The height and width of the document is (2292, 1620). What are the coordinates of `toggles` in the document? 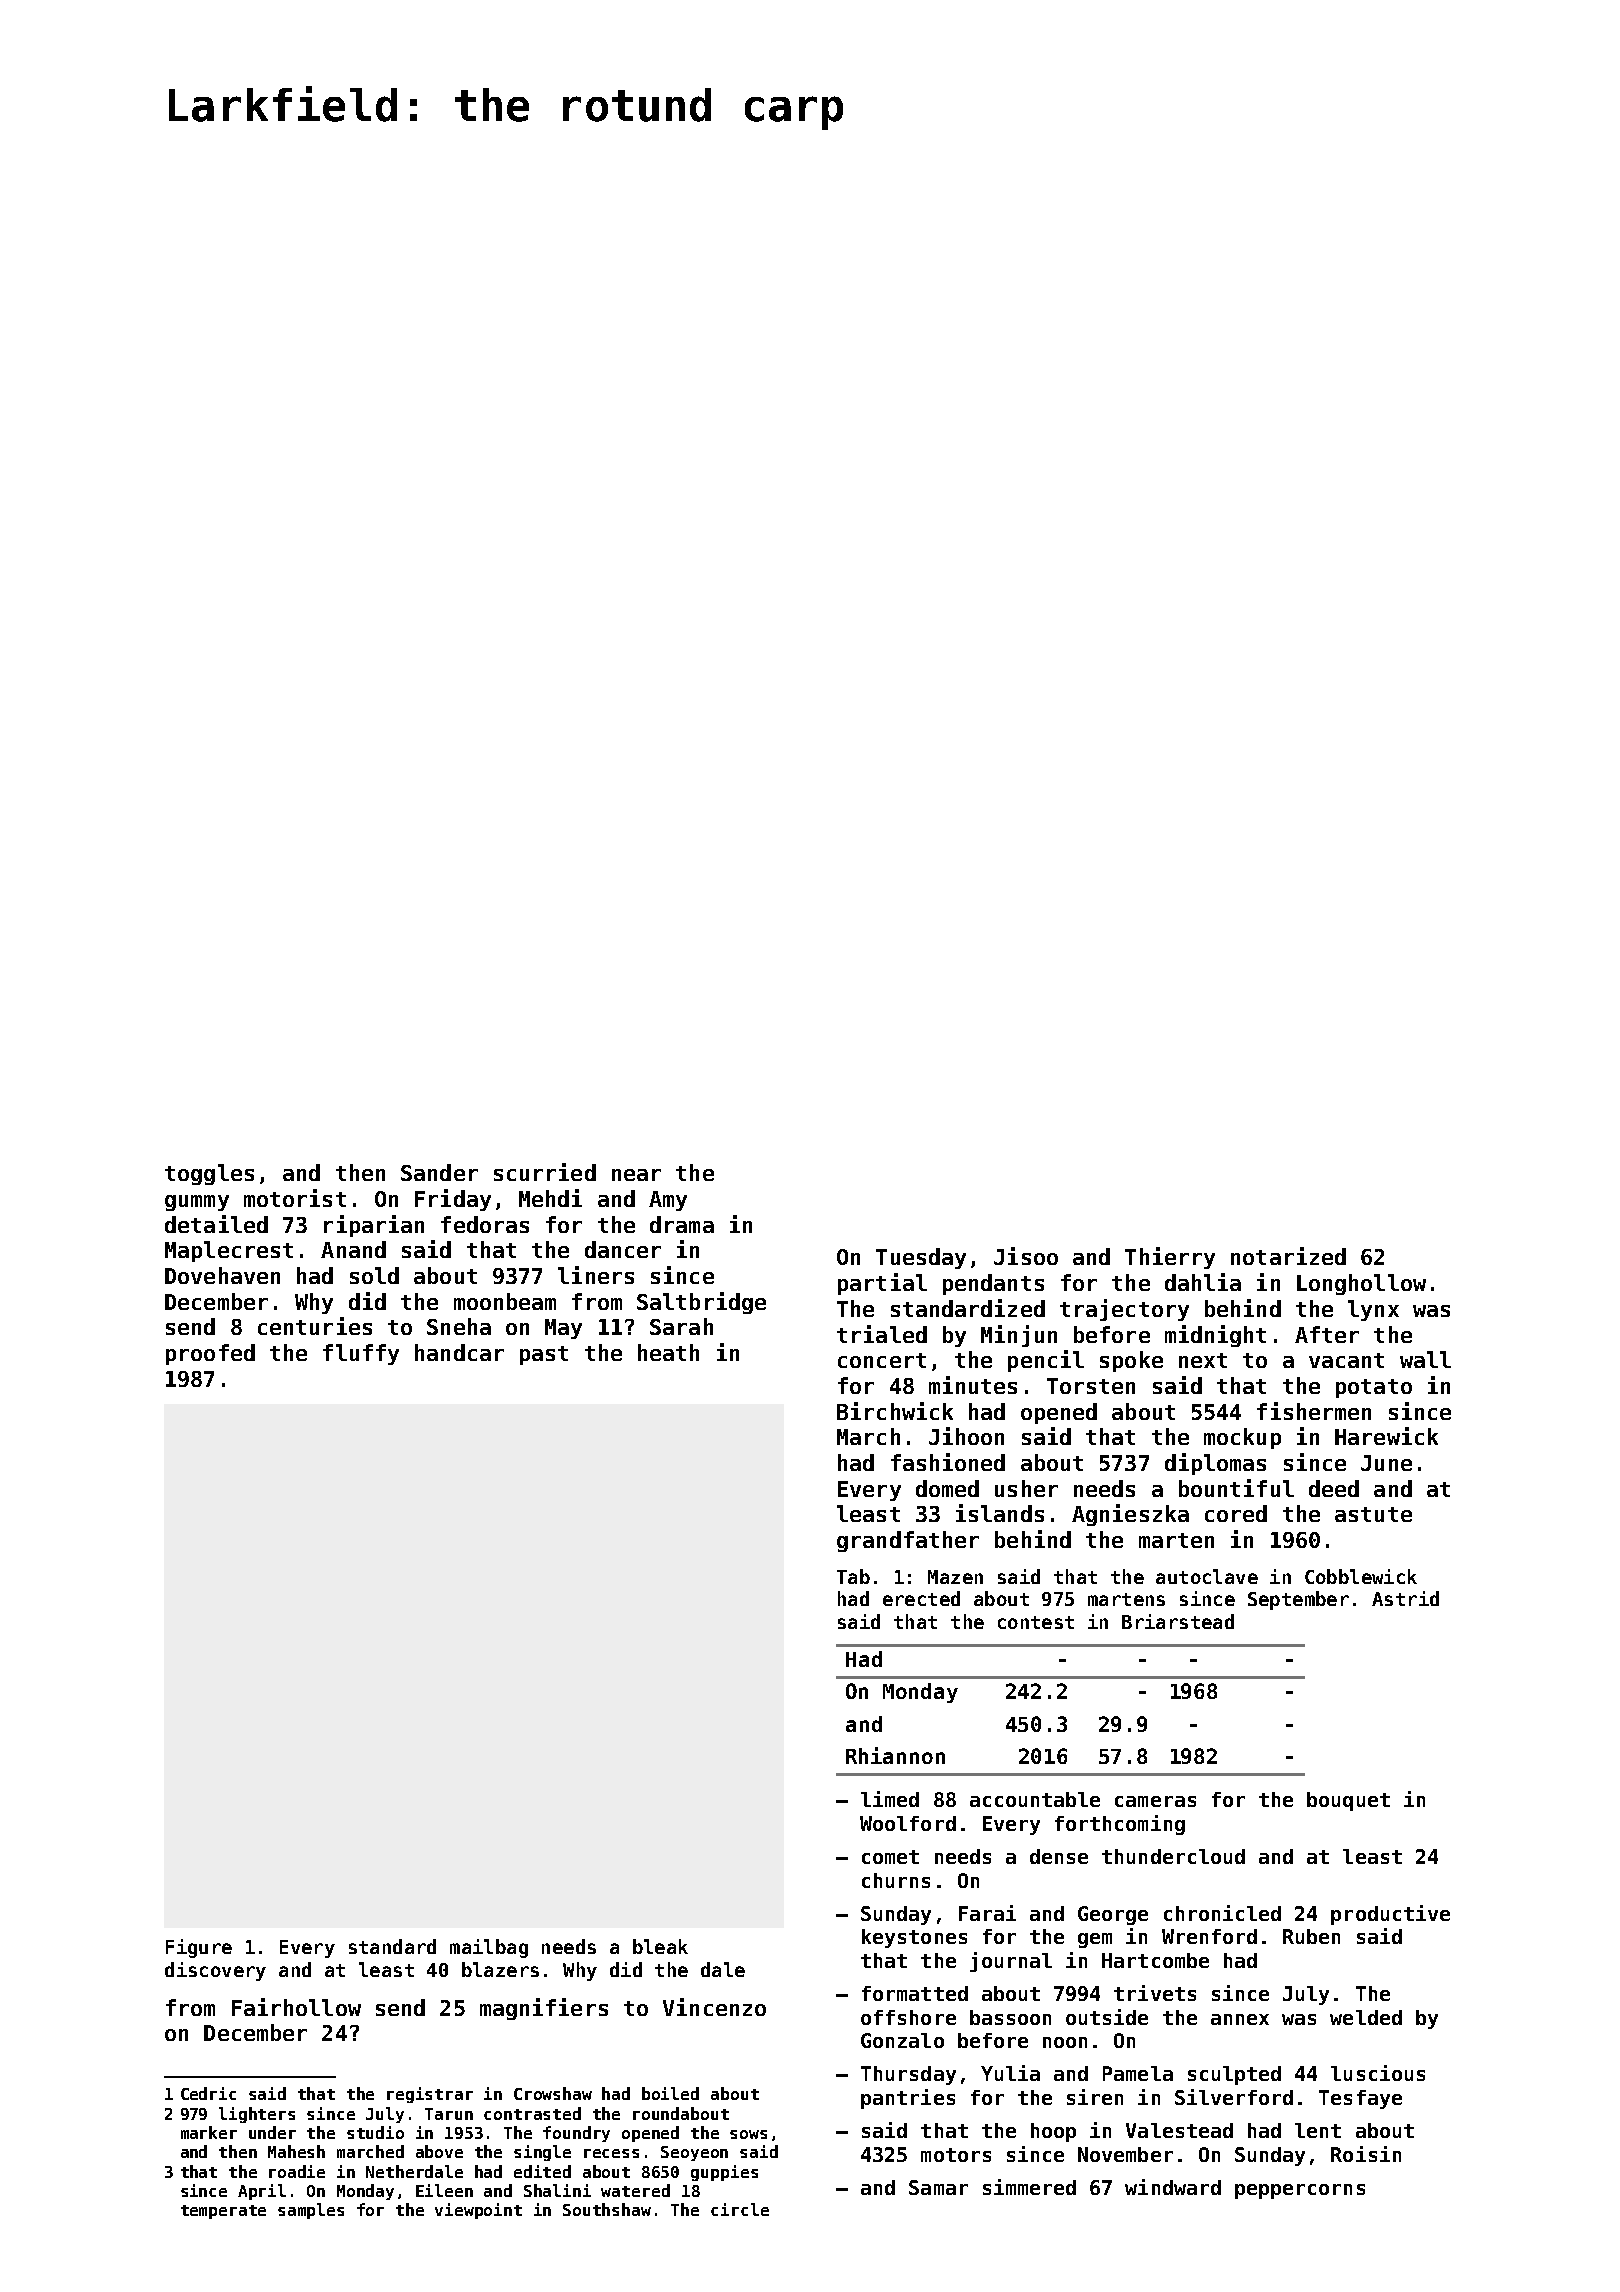 It's located at (209, 1174).
